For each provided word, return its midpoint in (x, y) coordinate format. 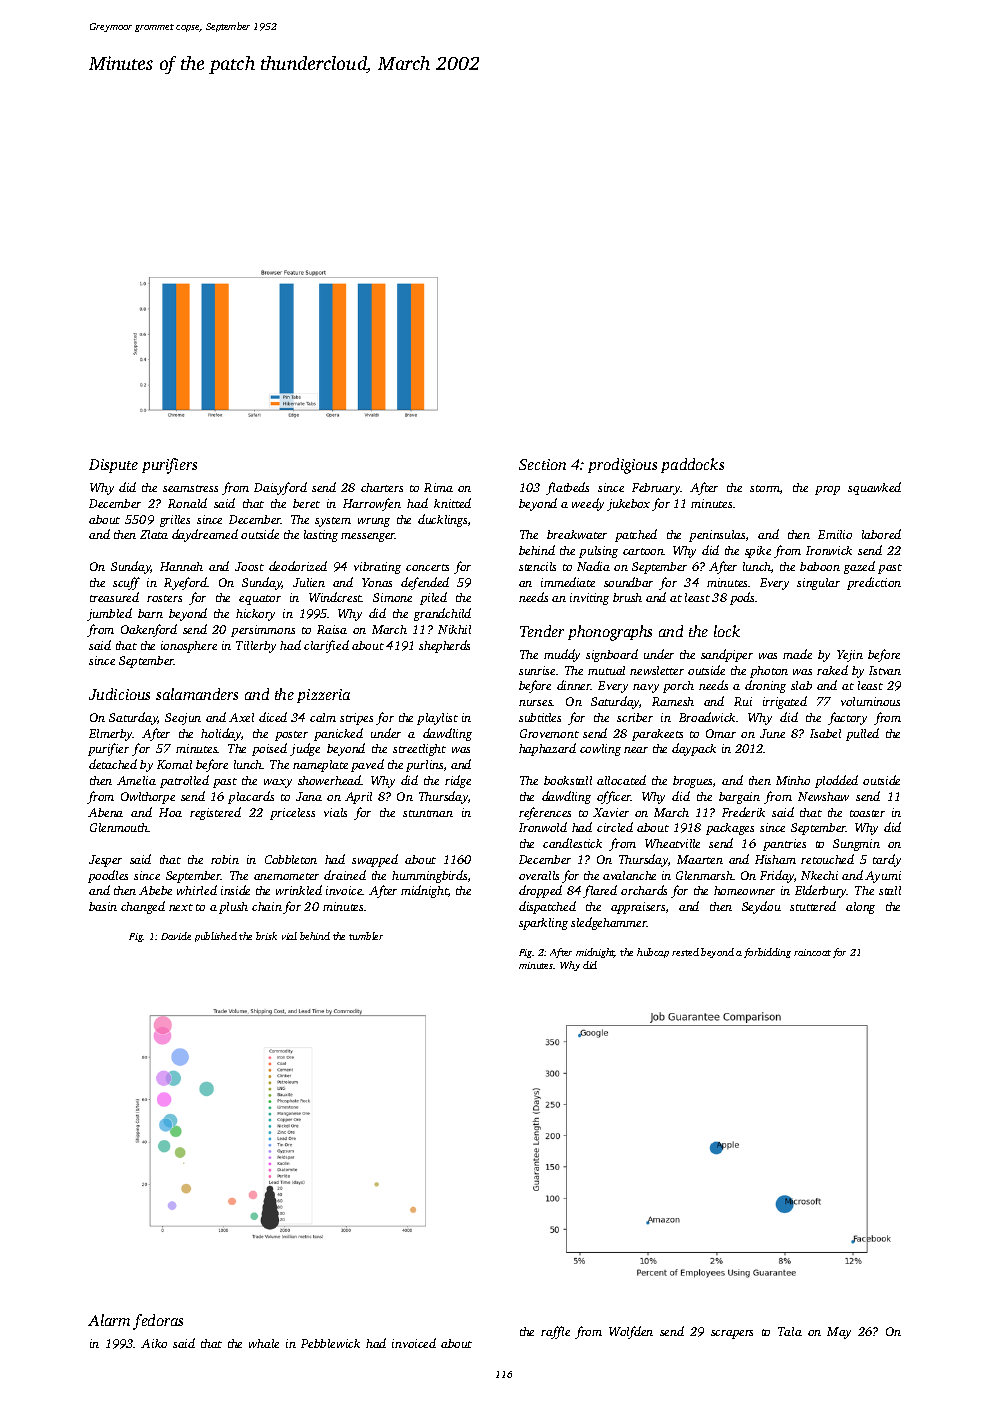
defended (425, 583)
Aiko (154, 1343)
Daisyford (280, 488)
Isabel (825, 733)
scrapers (732, 1334)
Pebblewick (330, 1343)
